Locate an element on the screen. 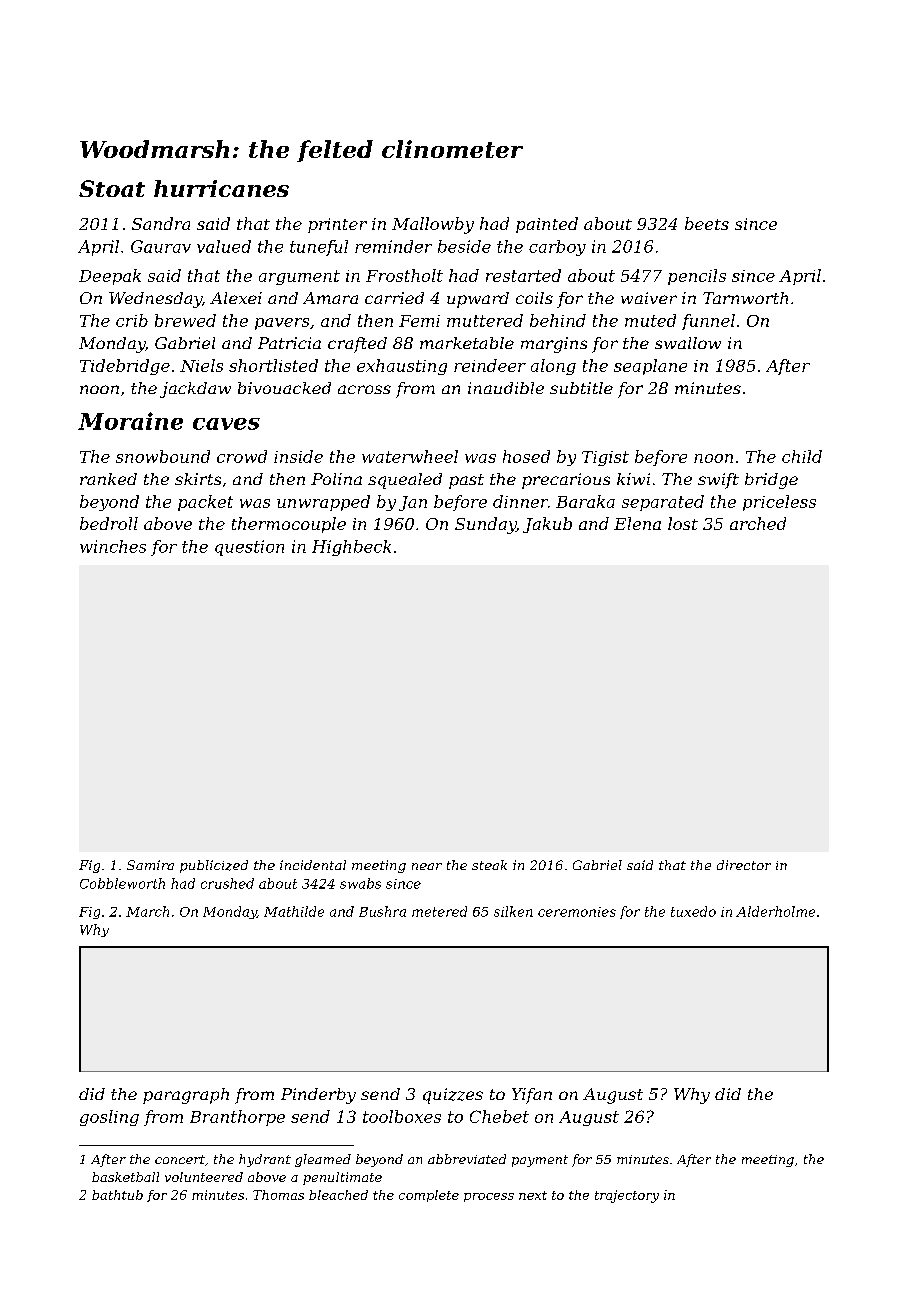 The image size is (908, 1316). hurricanes is located at coordinates (221, 188).
